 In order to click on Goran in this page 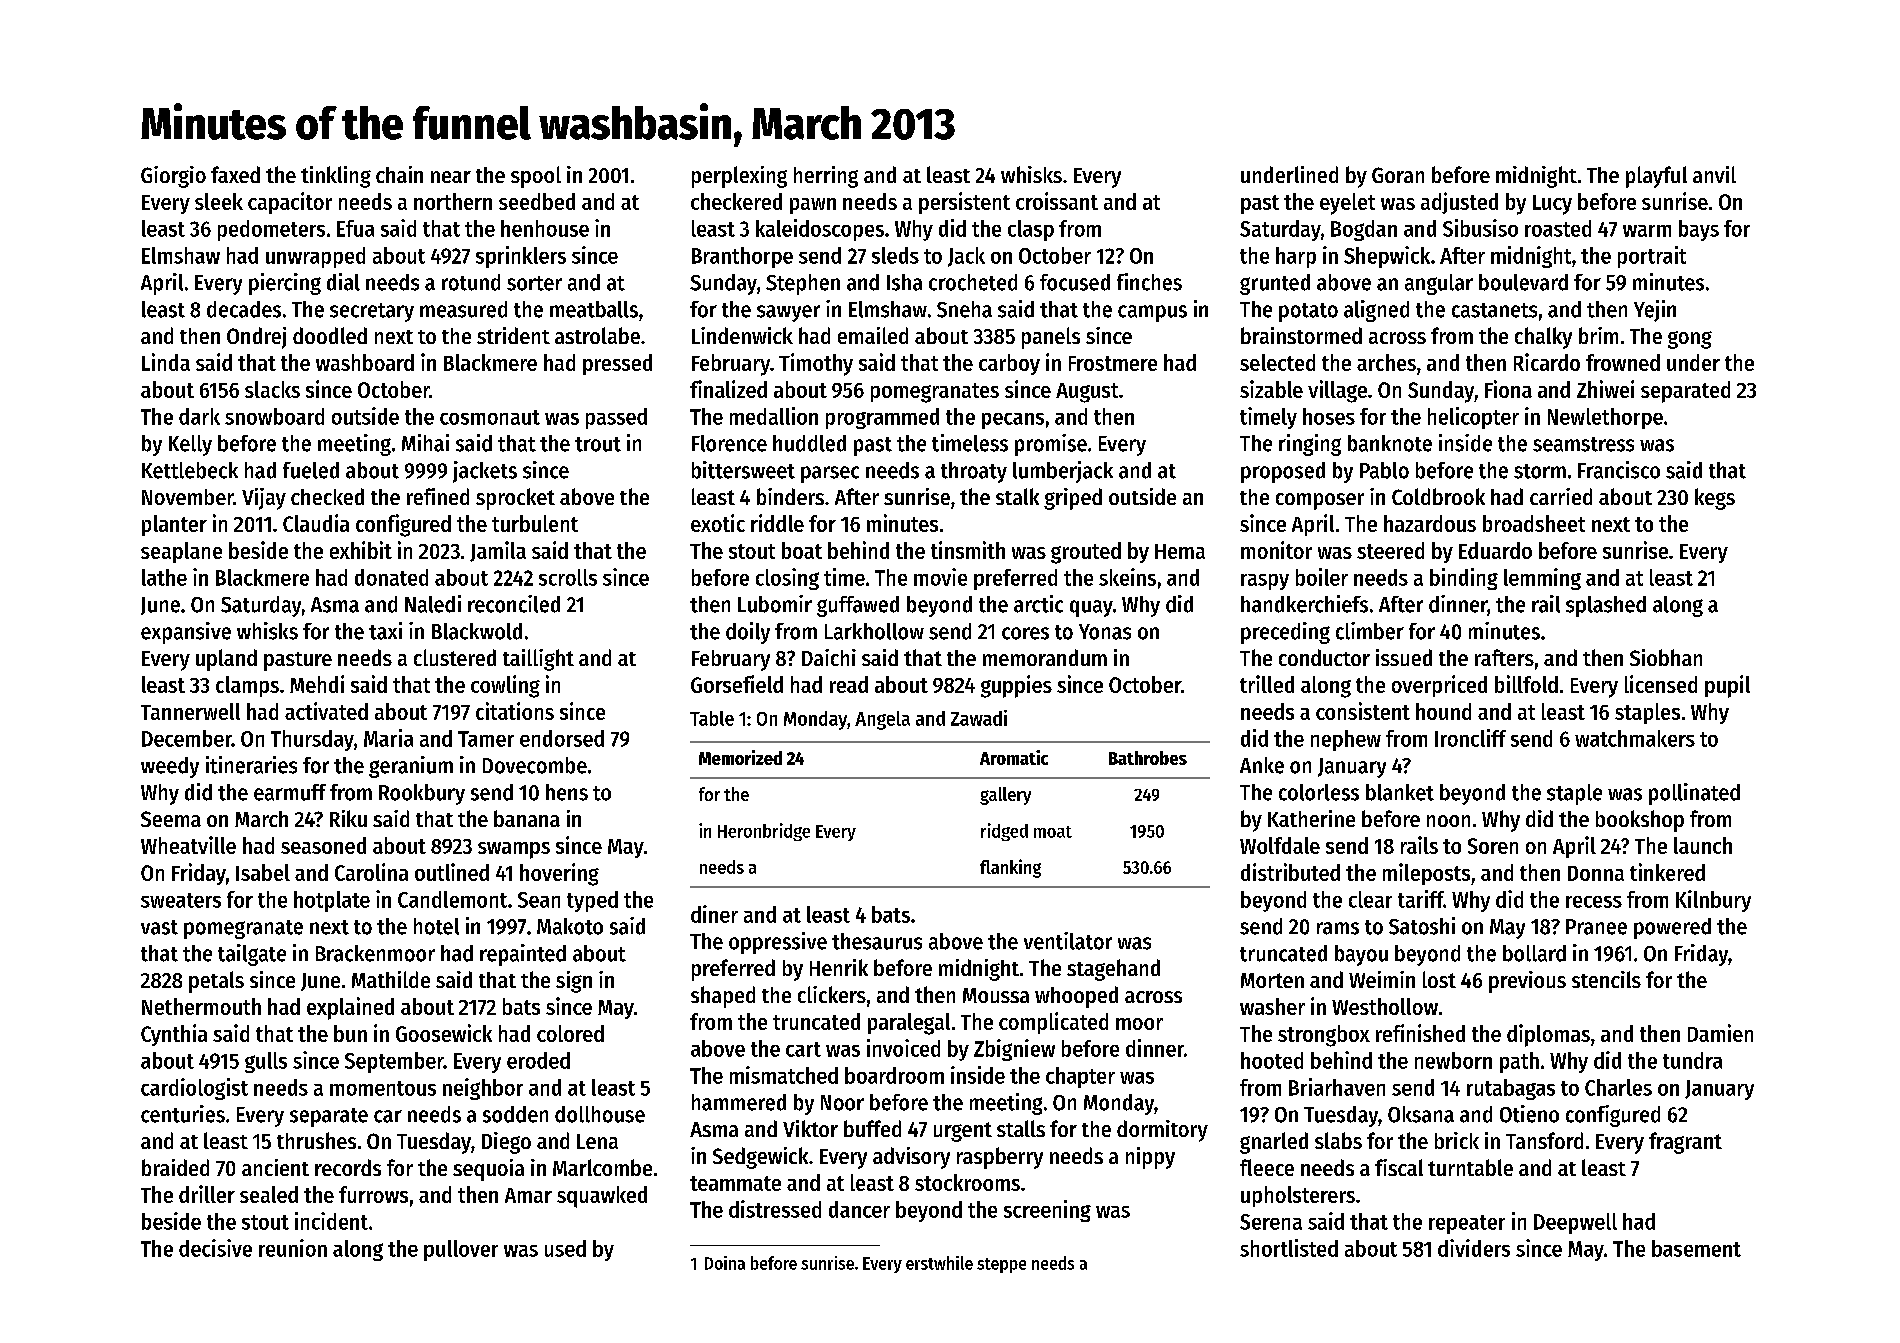, I will do `click(1398, 175)`.
